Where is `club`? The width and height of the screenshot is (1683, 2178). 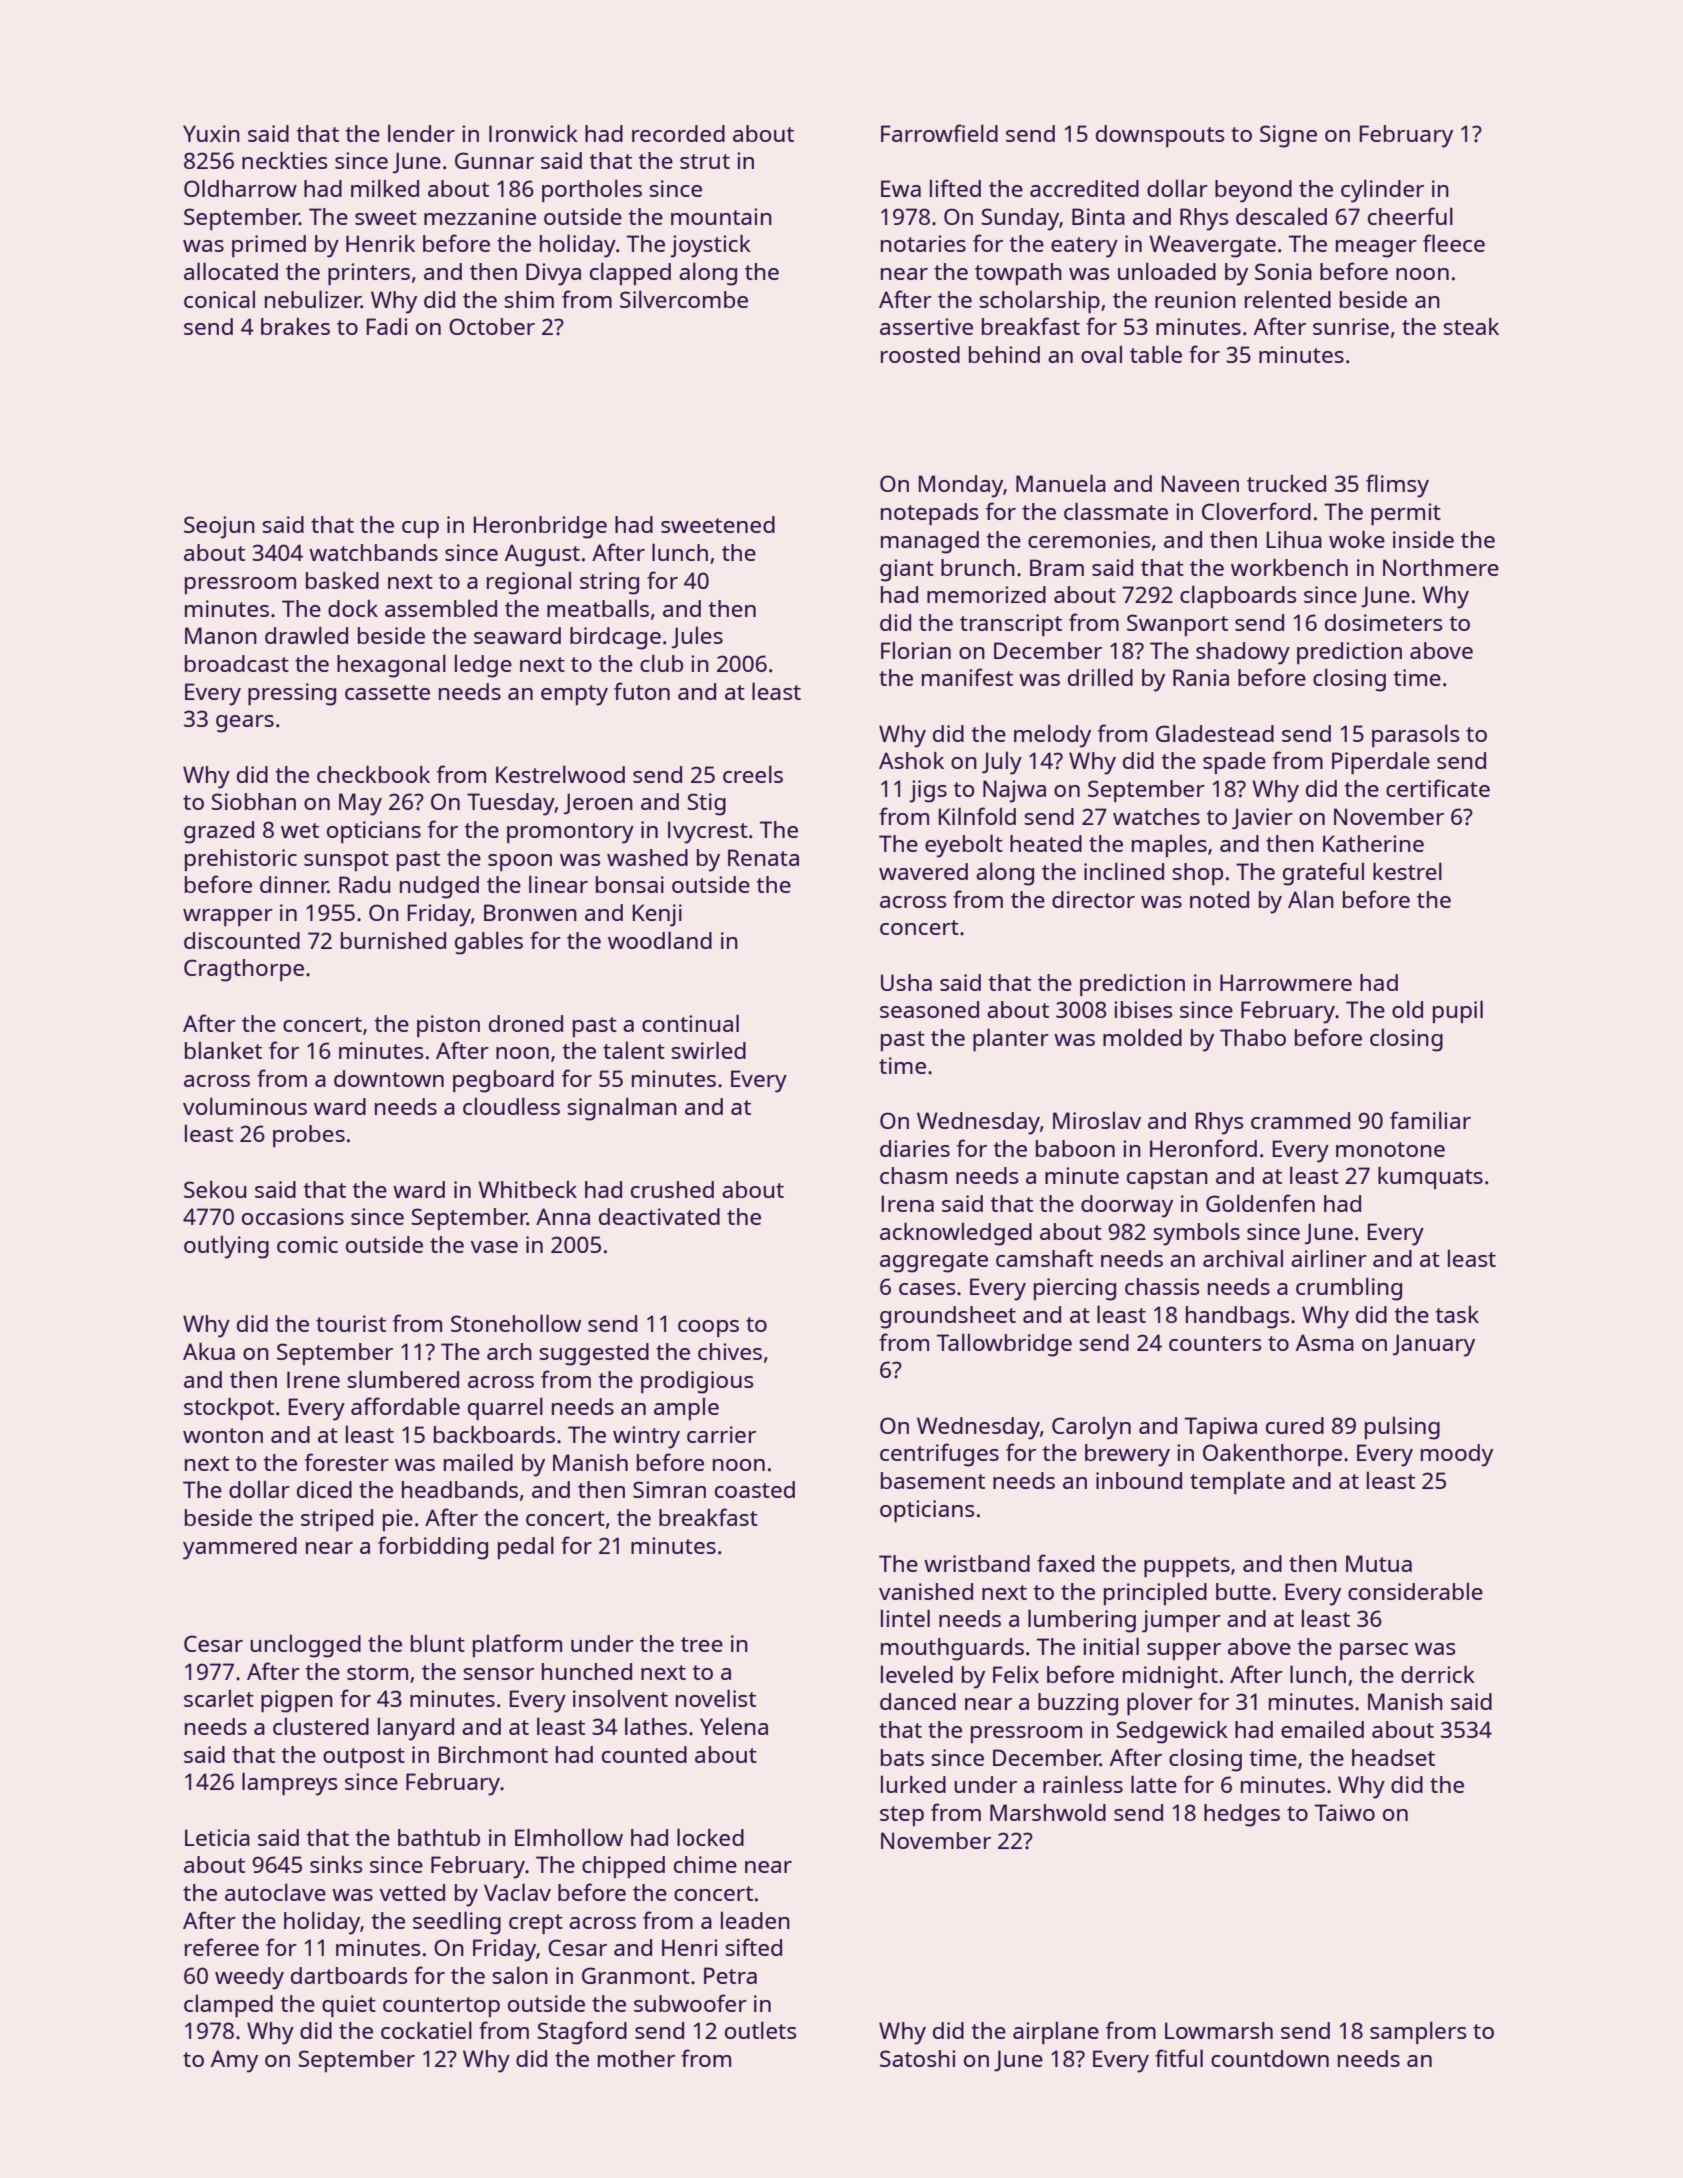 club is located at coordinates (661, 663).
